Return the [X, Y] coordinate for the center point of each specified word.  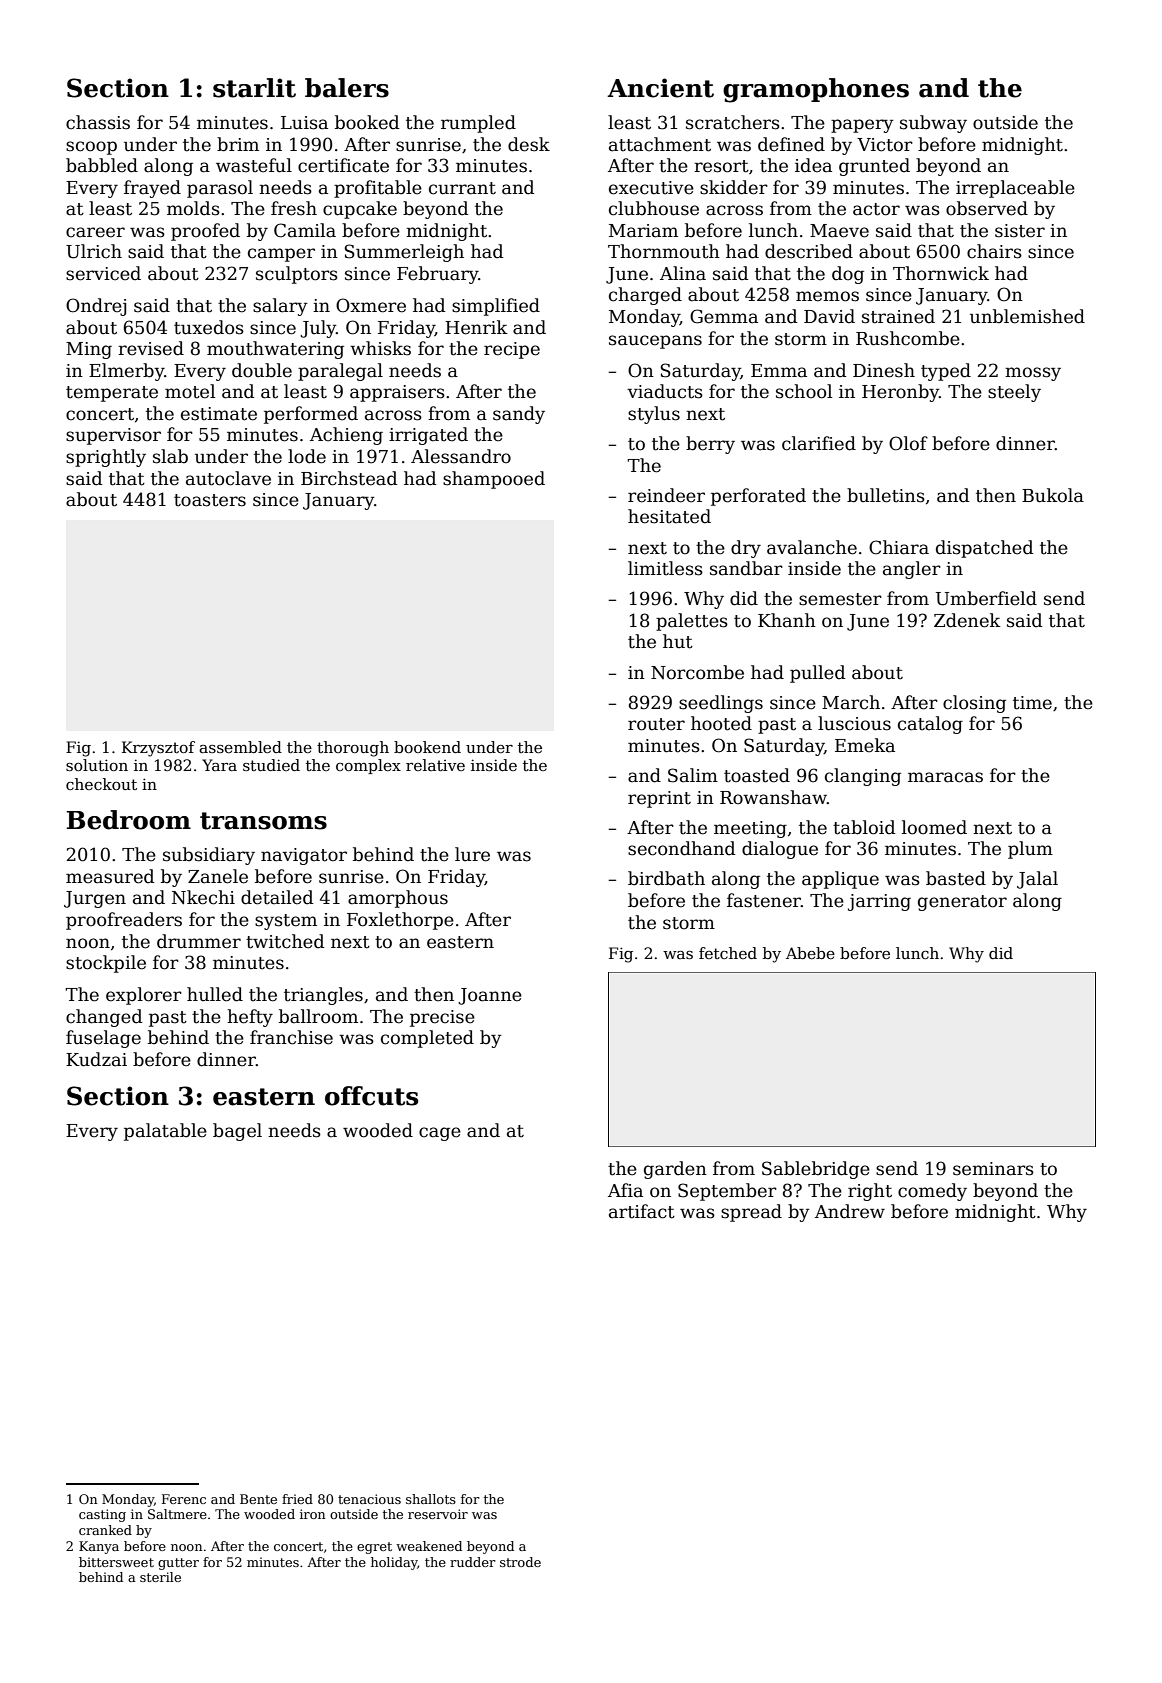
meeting [750, 829]
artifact [642, 1211]
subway [933, 124]
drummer [199, 941]
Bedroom [128, 820]
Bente [258, 1499]
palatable [165, 1132]
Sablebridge [816, 1170]
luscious [854, 723]
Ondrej [96, 307]
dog [848, 275]
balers [347, 88]
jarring [879, 902]
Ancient [660, 88]
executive [651, 188]
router [656, 724]
